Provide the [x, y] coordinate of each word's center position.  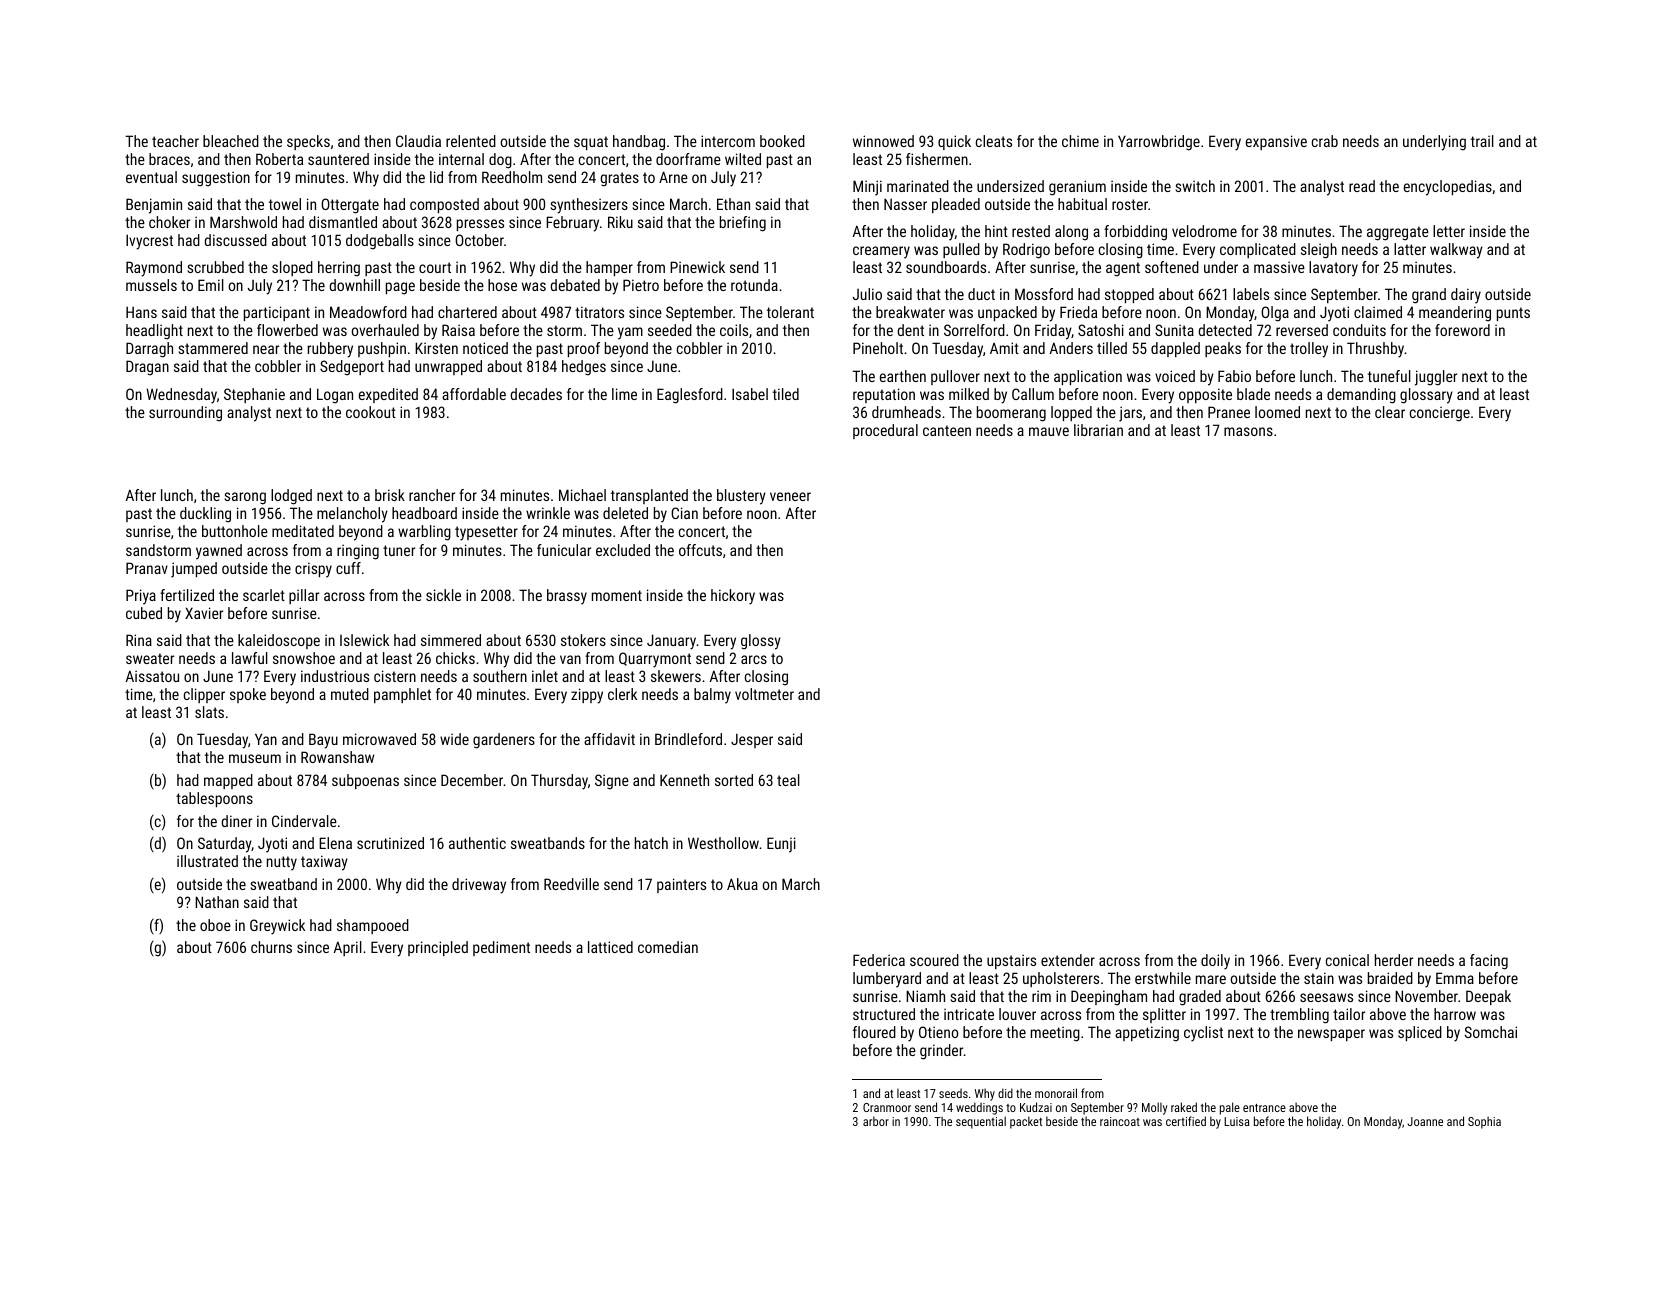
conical [1347, 960]
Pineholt [878, 348]
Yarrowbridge [1159, 143]
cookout [371, 412]
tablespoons [214, 799]
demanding [1361, 396]
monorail [1056, 1093]
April [348, 948]
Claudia [418, 141]
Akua [742, 884]
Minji [867, 188]
